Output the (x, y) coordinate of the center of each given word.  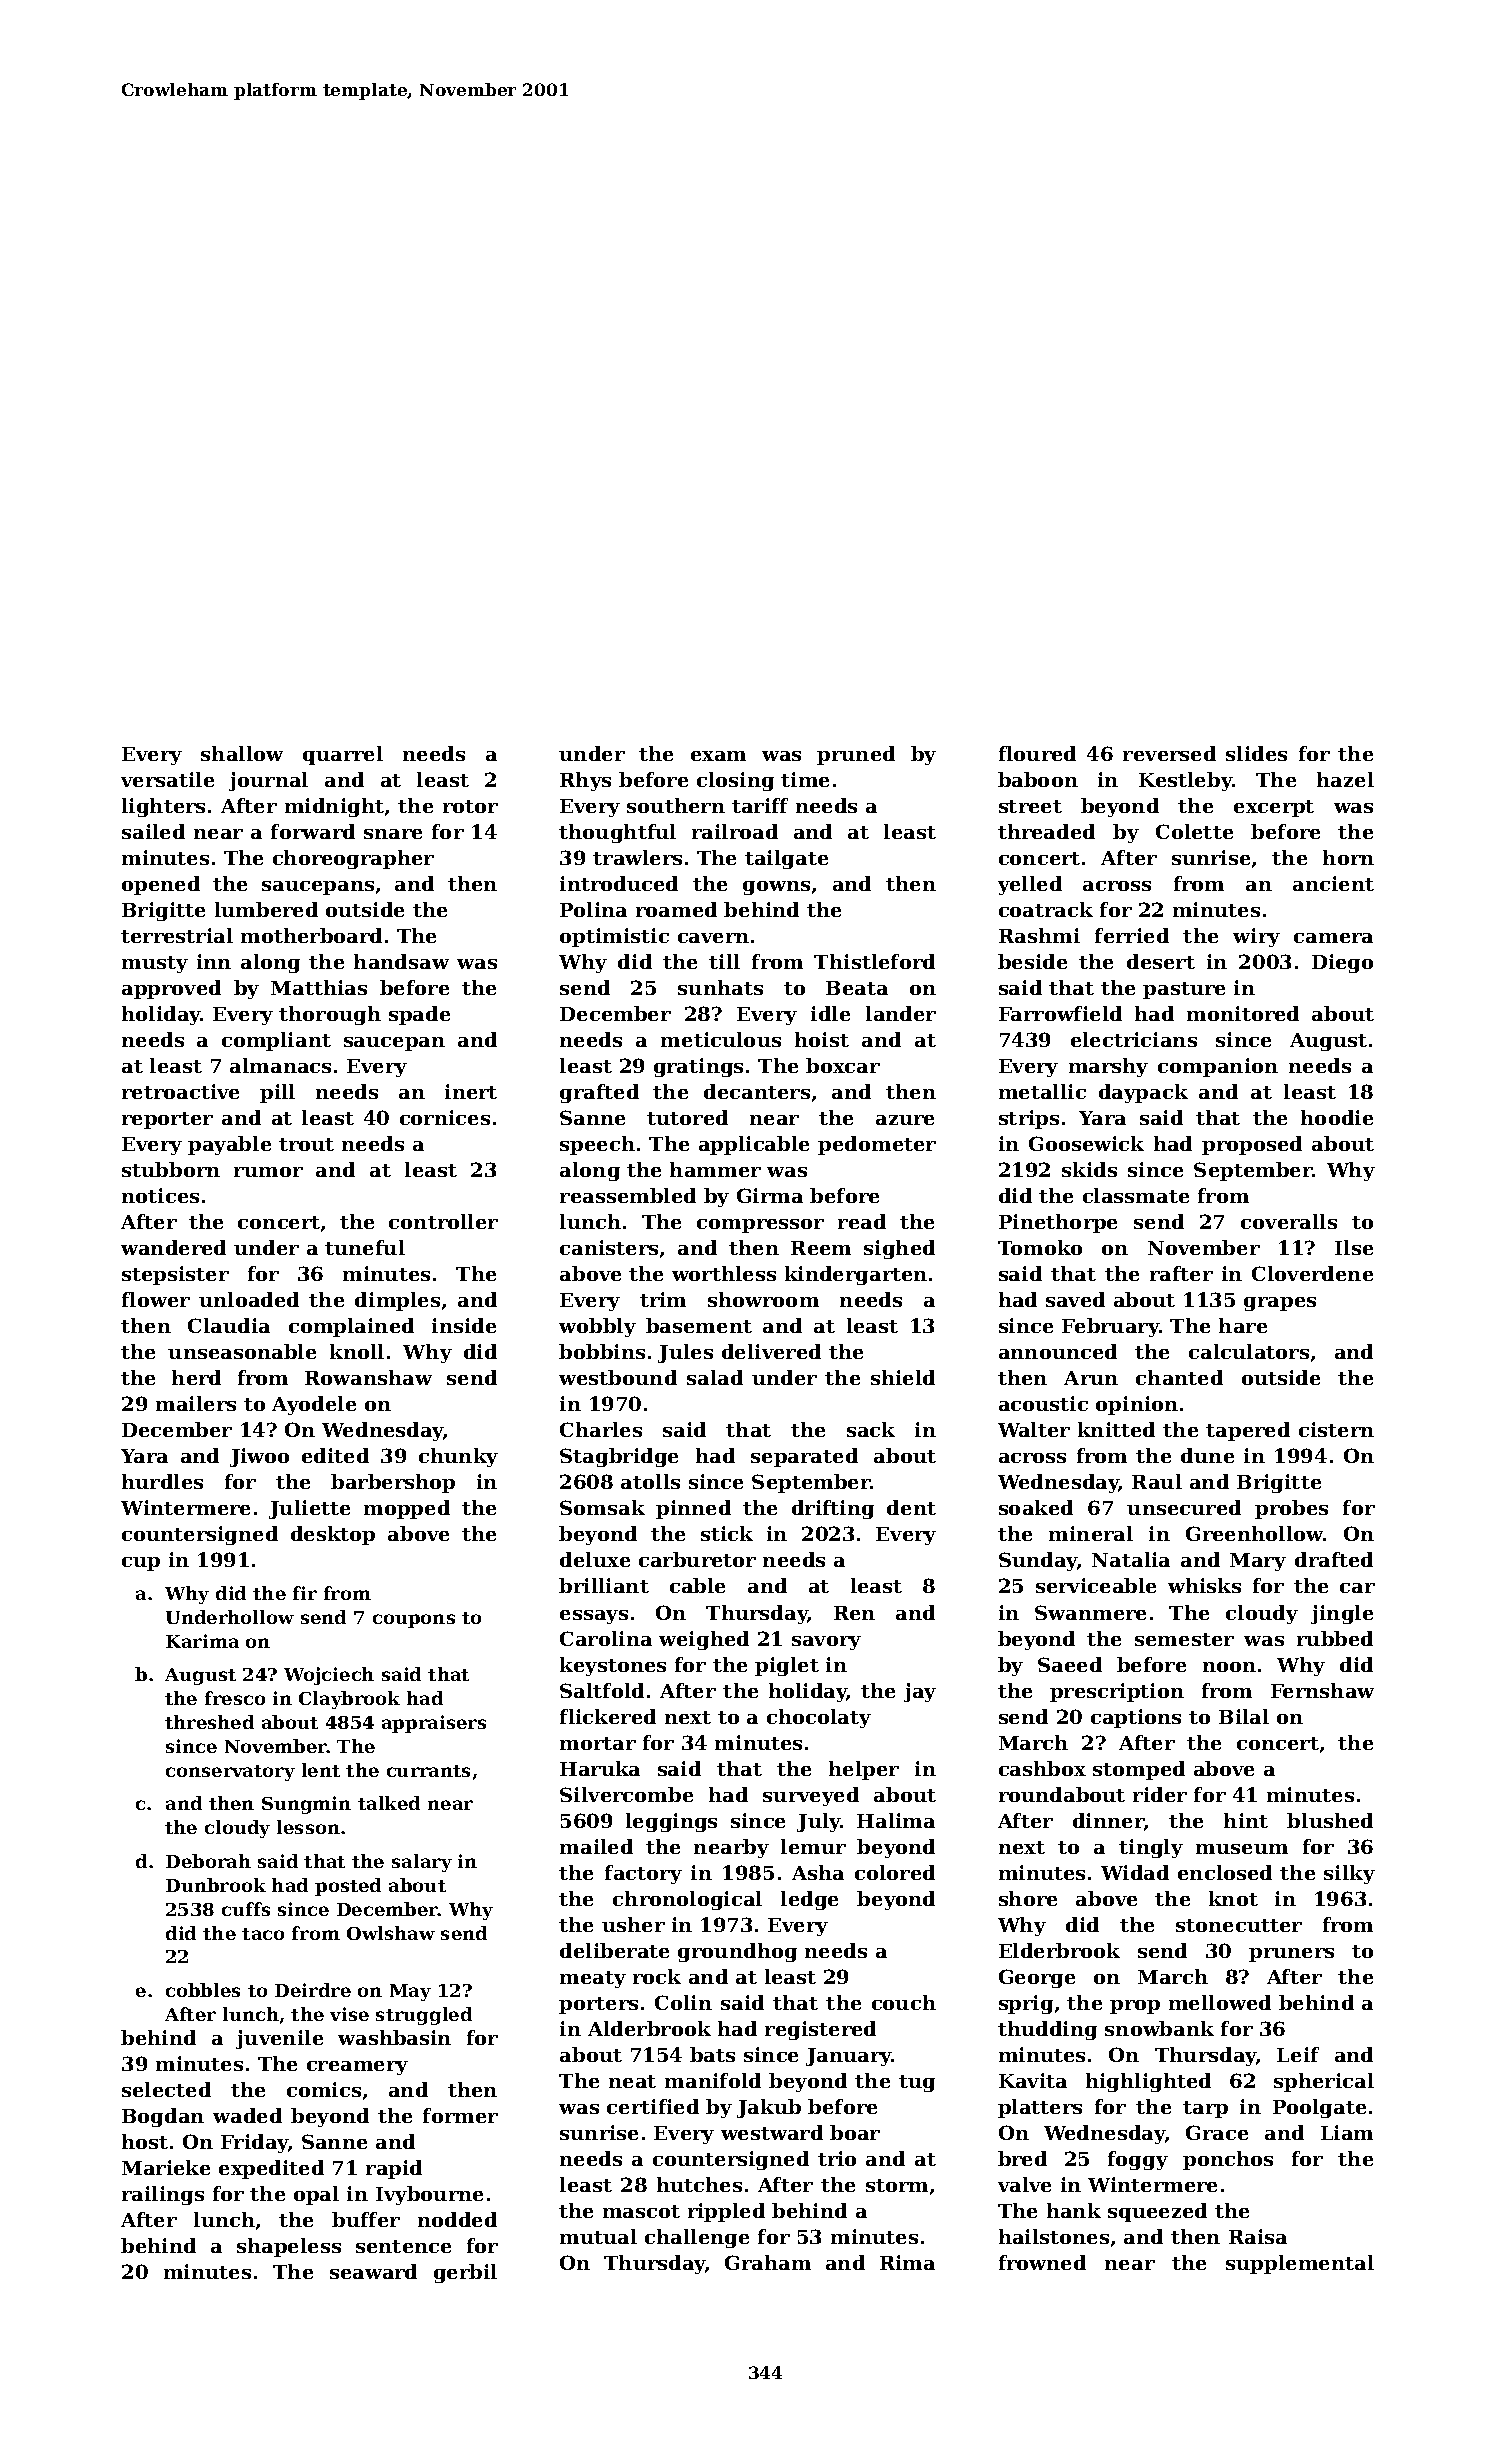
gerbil (465, 2273)
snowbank (1159, 2028)
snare (393, 834)
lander (901, 1013)
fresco (235, 1698)
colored (895, 1872)
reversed (1169, 753)
